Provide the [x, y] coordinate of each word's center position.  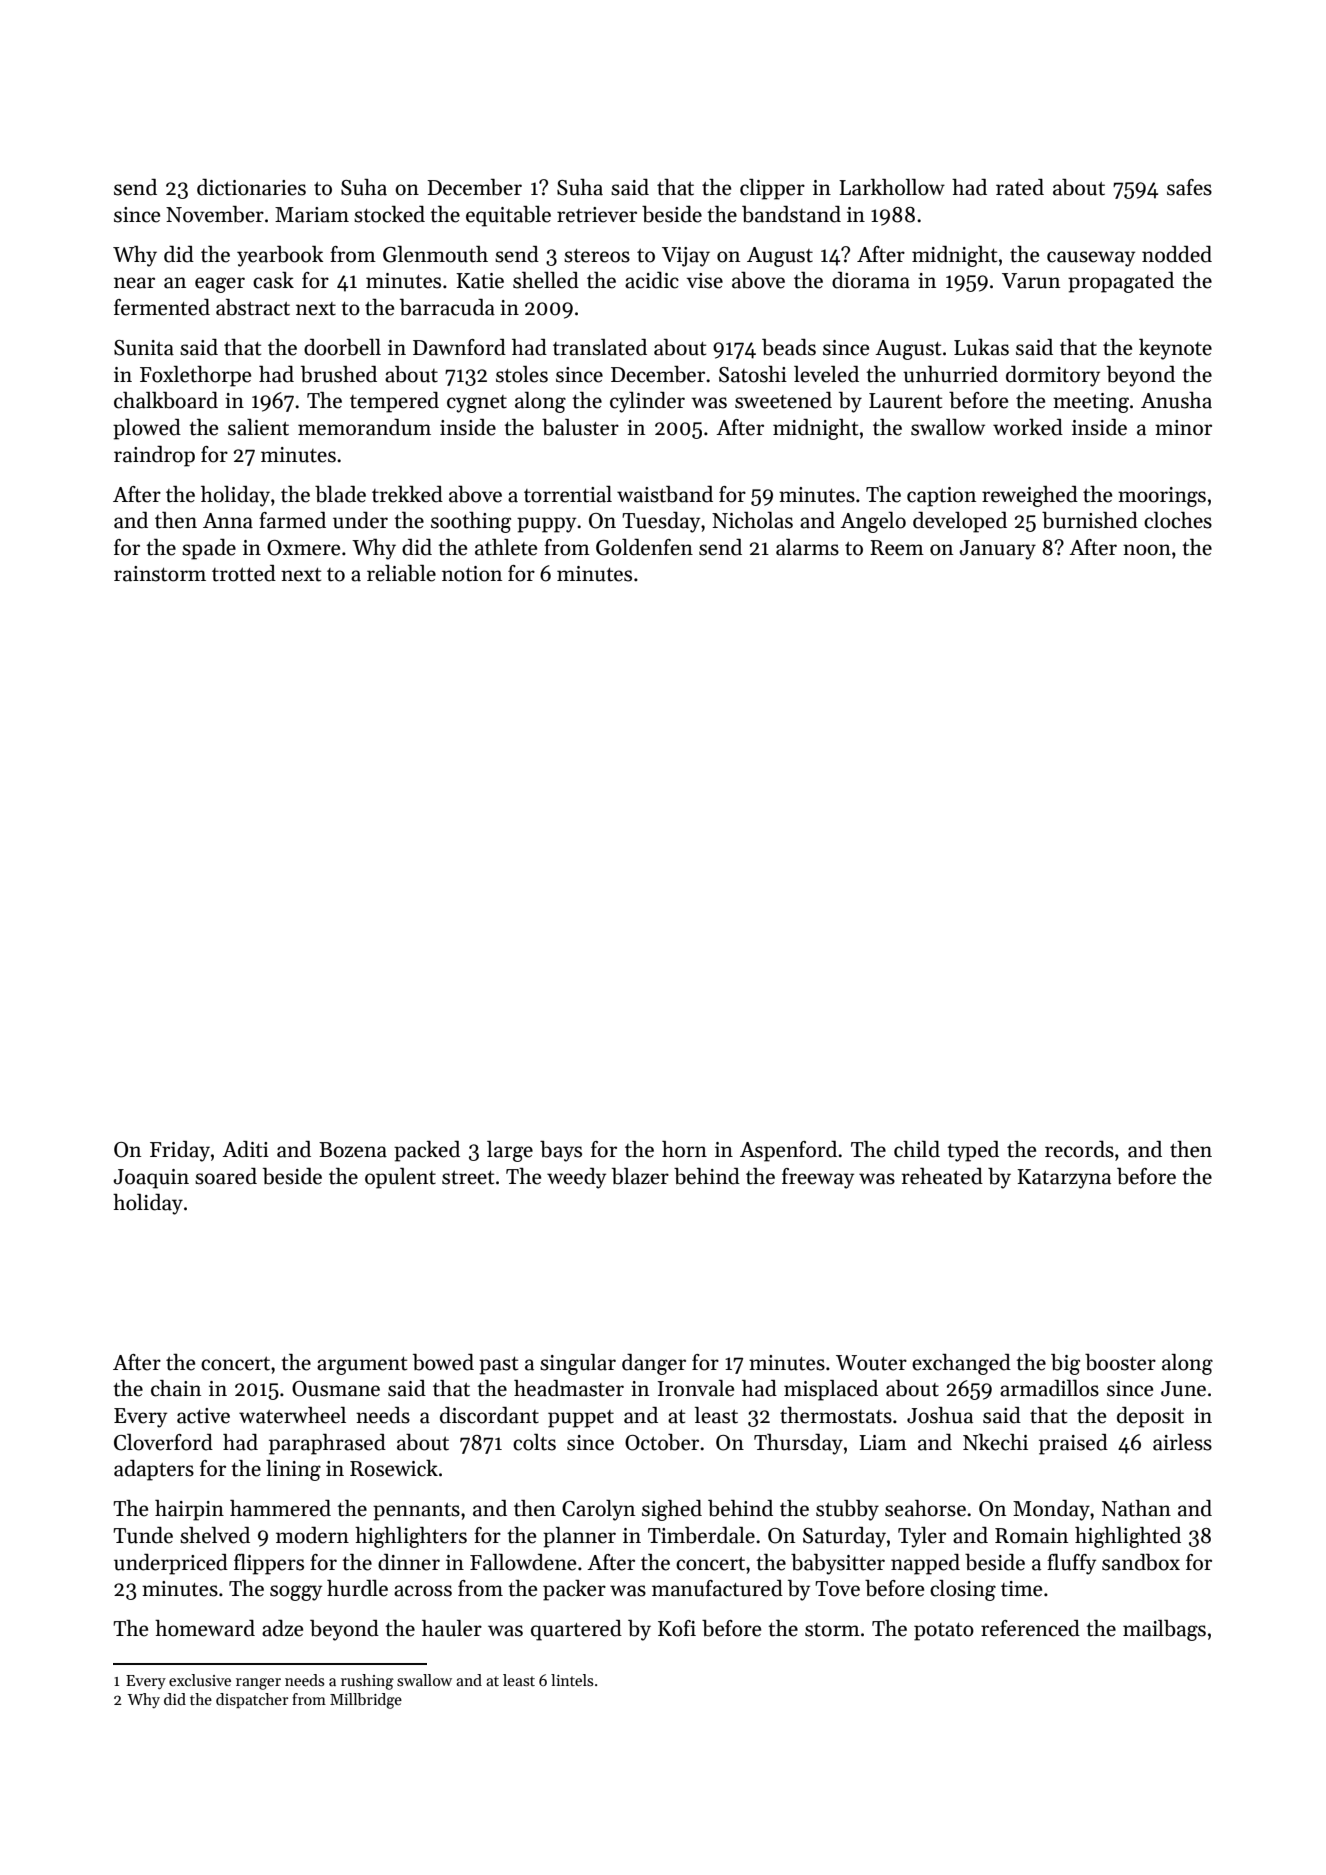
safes [1189, 187]
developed [960, 522]
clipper [772, 189]
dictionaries [251, 187]
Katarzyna [1064, 1179]
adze [282, 1628]
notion [472, 574]
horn [684, 1149]
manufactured [717, 1588]
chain [176, 1388]
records [1079, 1149]
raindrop [154, 456]
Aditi [245, 1149]
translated [600, 347]
